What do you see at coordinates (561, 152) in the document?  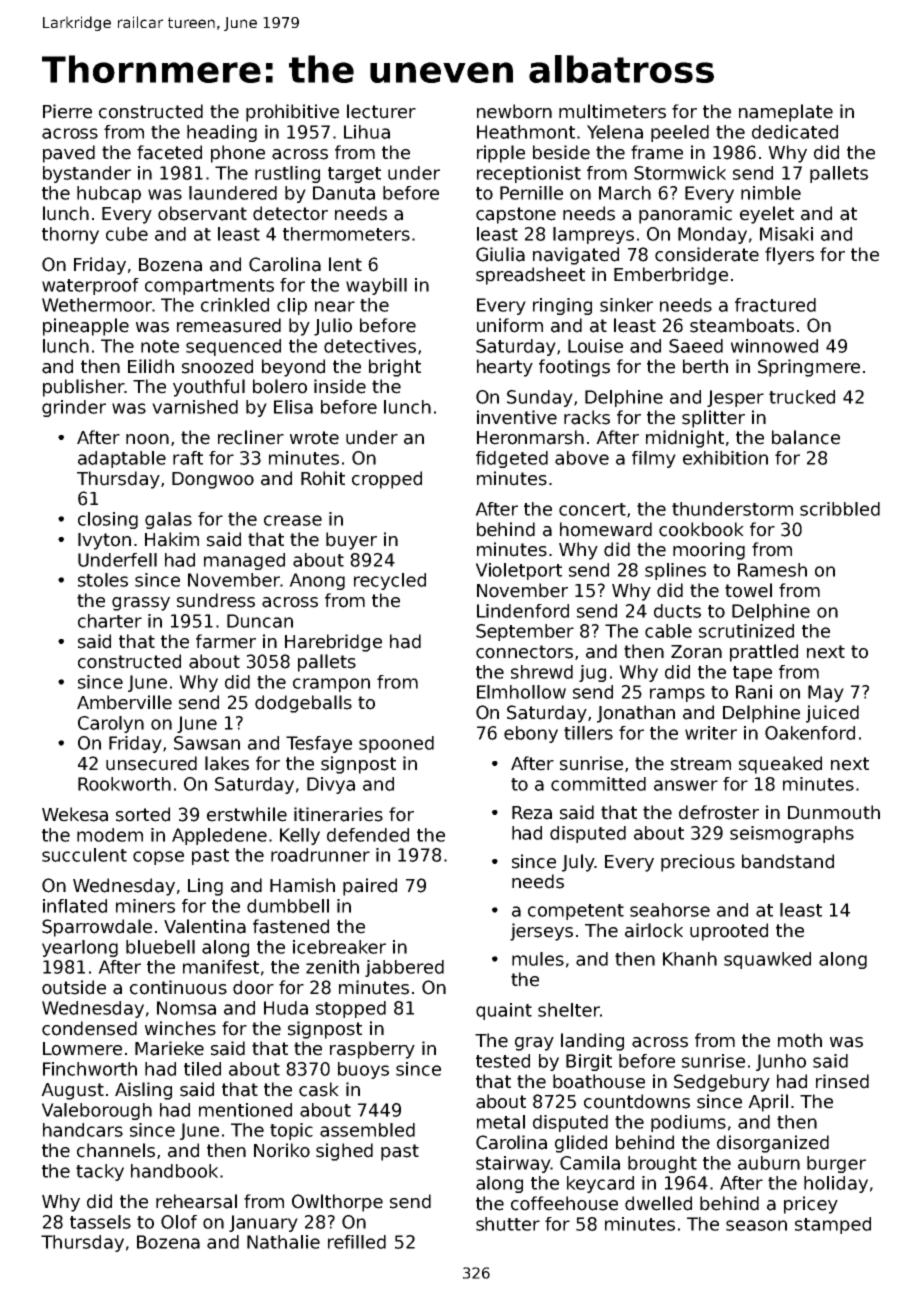 I see `beside` at bounding box center [561, 152].
